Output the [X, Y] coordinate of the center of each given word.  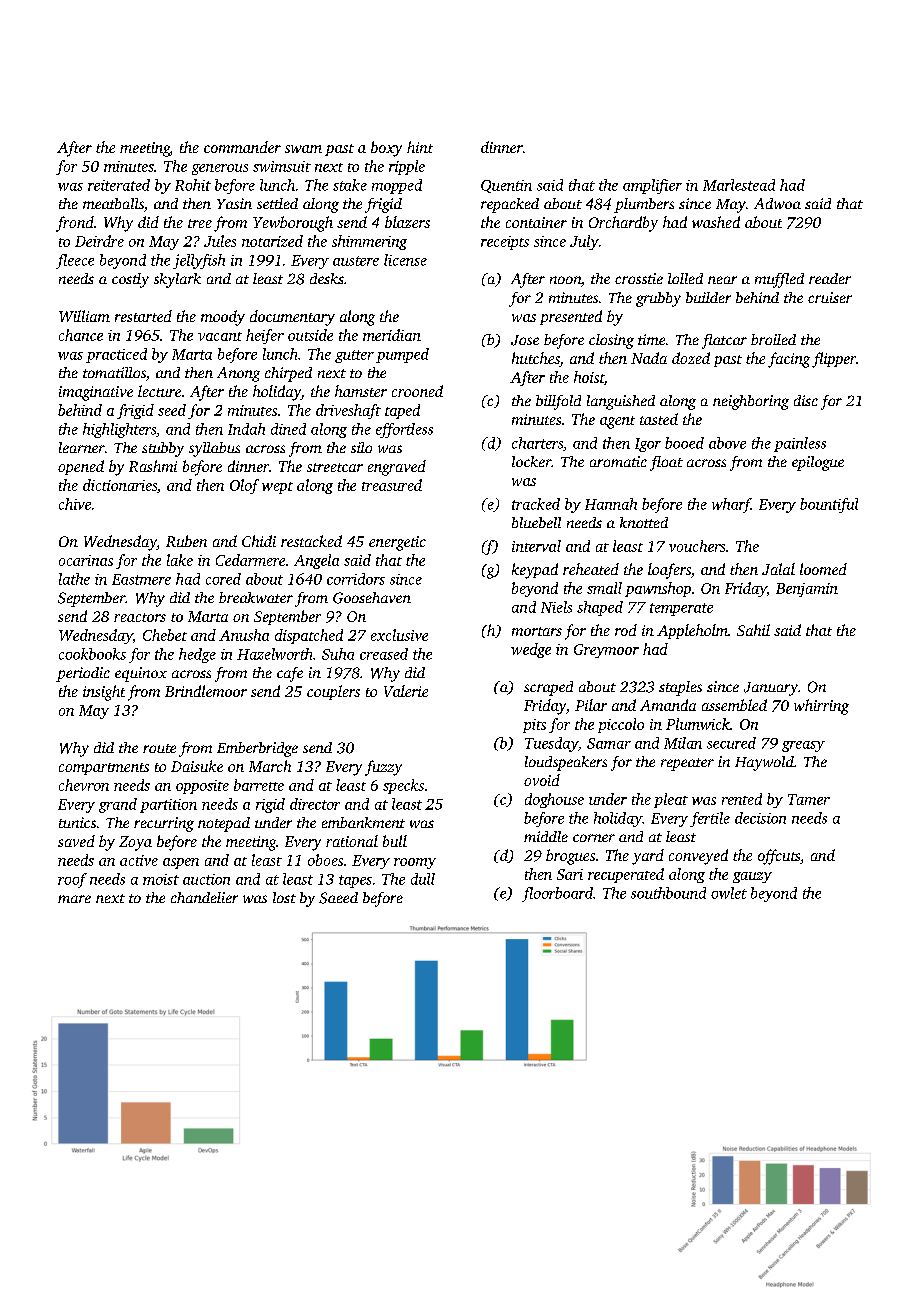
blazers [407, 222]
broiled [773, 339]
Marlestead [739, 185]
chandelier [204, 897]
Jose [525, 340]
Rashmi [153, 466]
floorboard [557, 894]
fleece [75, 261]
